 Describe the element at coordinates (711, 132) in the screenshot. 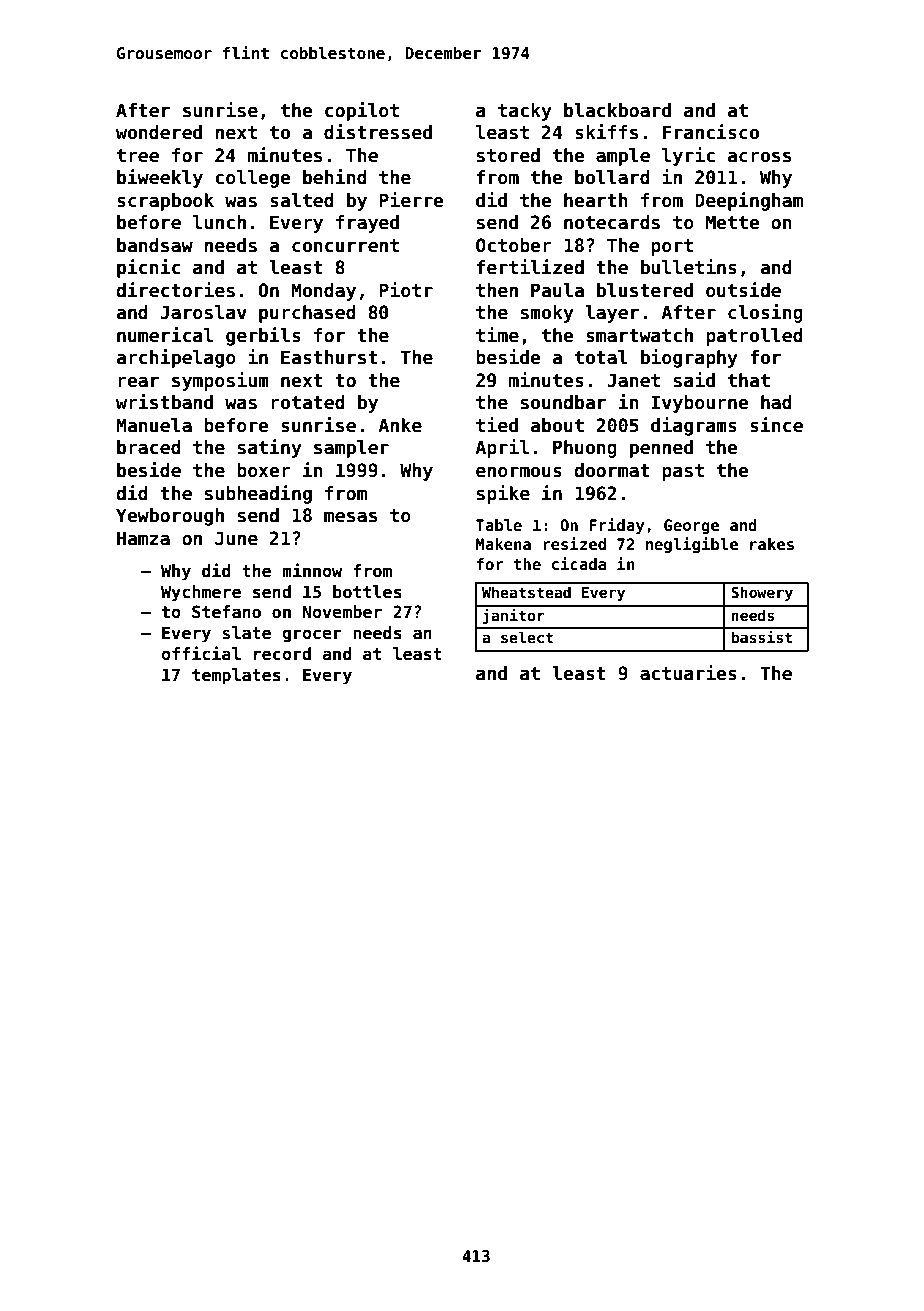

I see `Francisco` at that location.
